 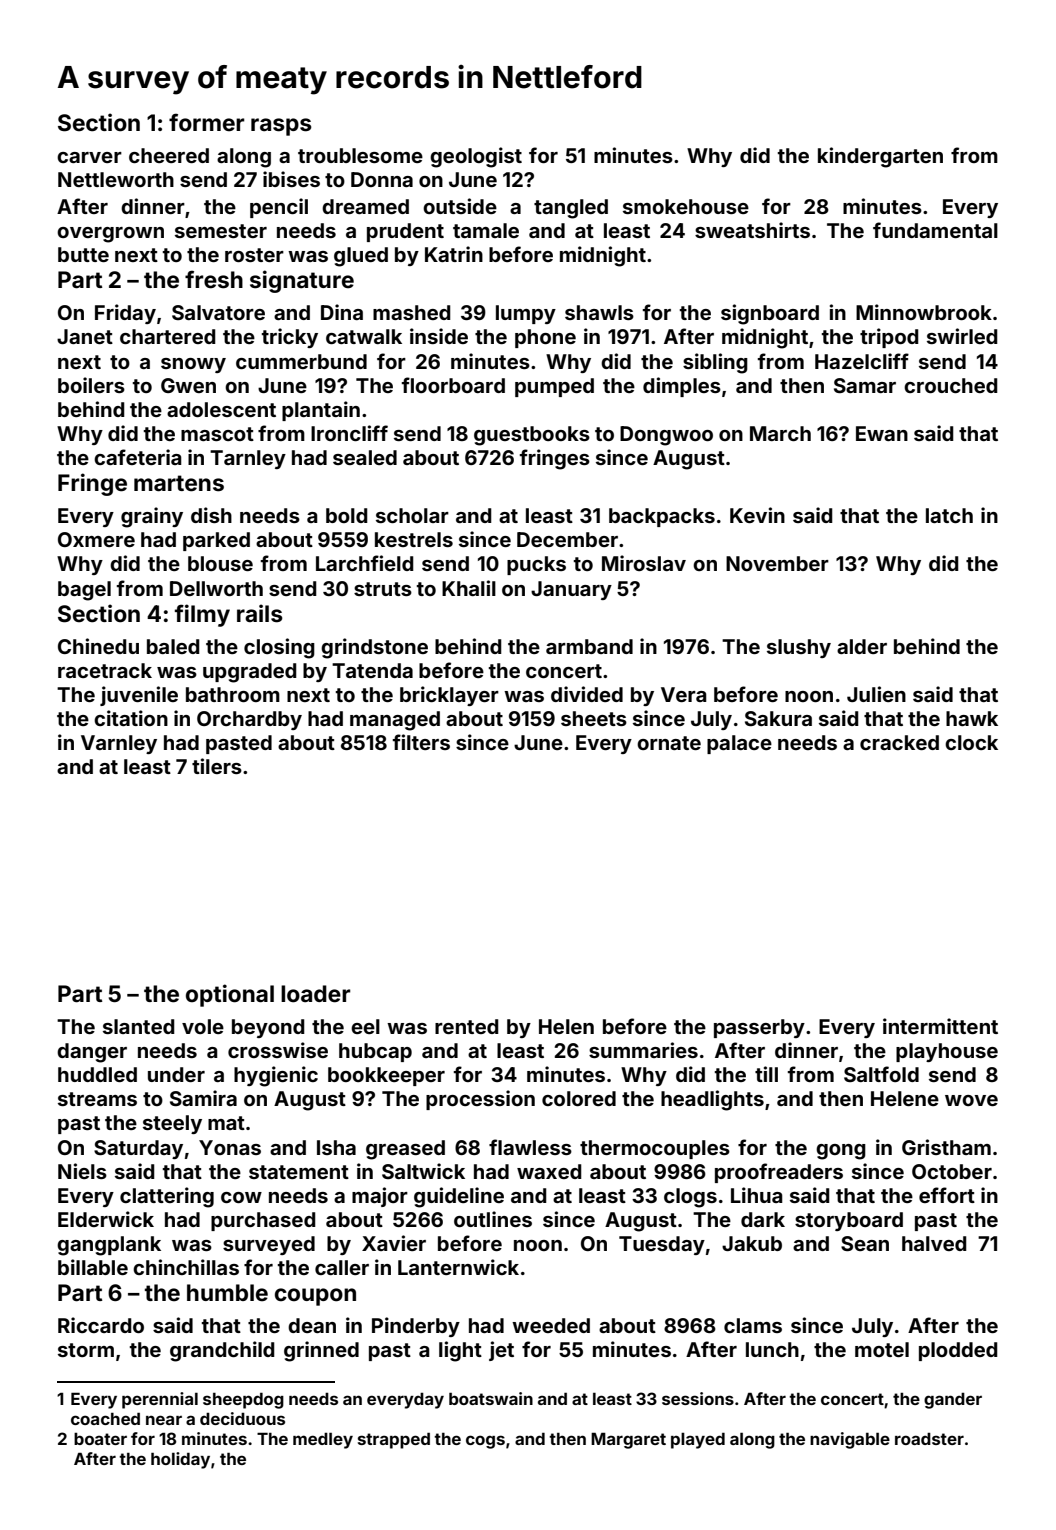 I want to click on tangled, so click(x=571, y=209).
